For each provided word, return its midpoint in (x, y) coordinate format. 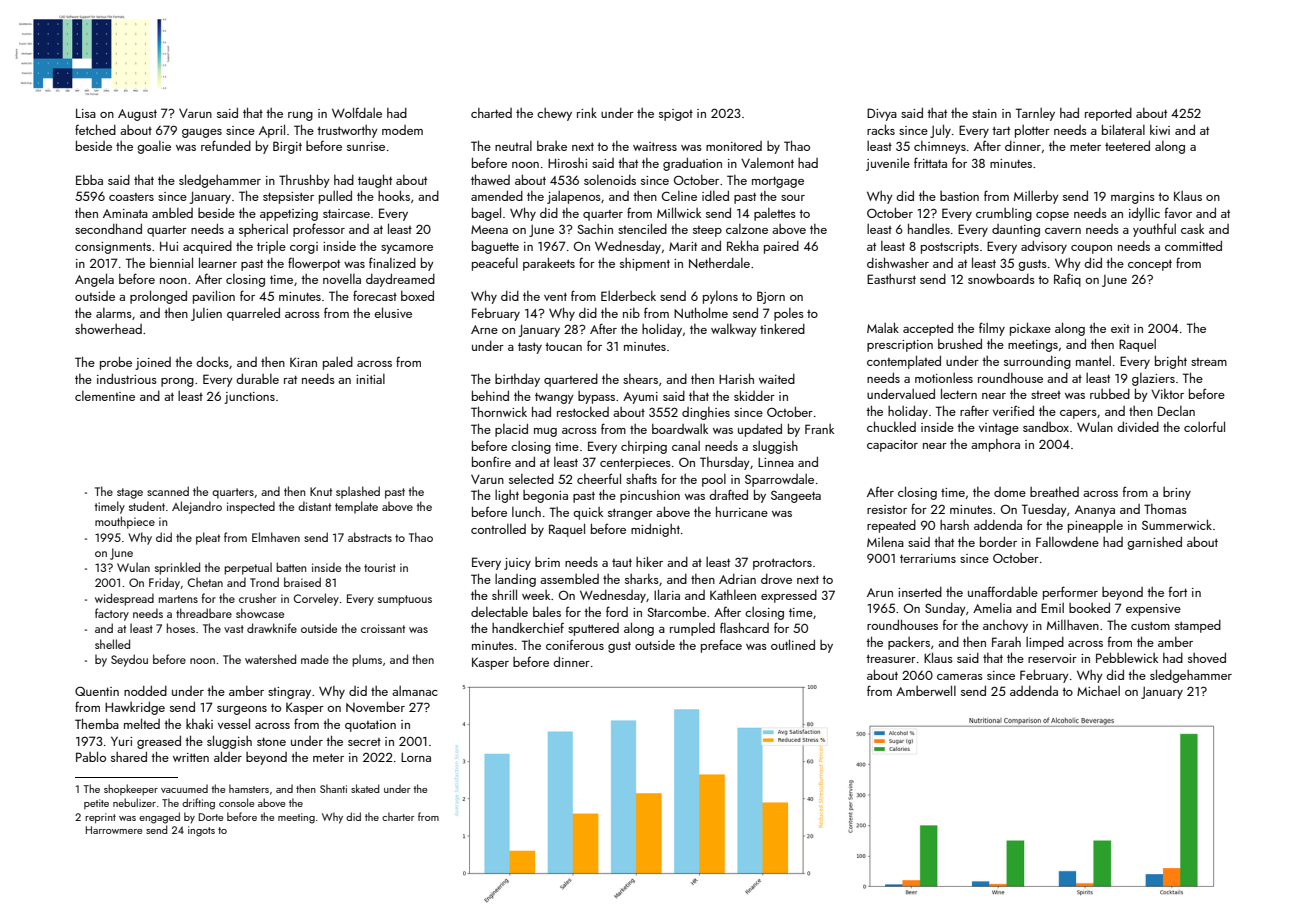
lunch (526, 512)
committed (1193, 246)
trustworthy (347, 131)
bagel (486, 214)
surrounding (1037, 362)
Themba (97, 724)
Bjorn (771, 297)
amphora (995, 445)
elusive (393, 312)
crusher (257, 598)
